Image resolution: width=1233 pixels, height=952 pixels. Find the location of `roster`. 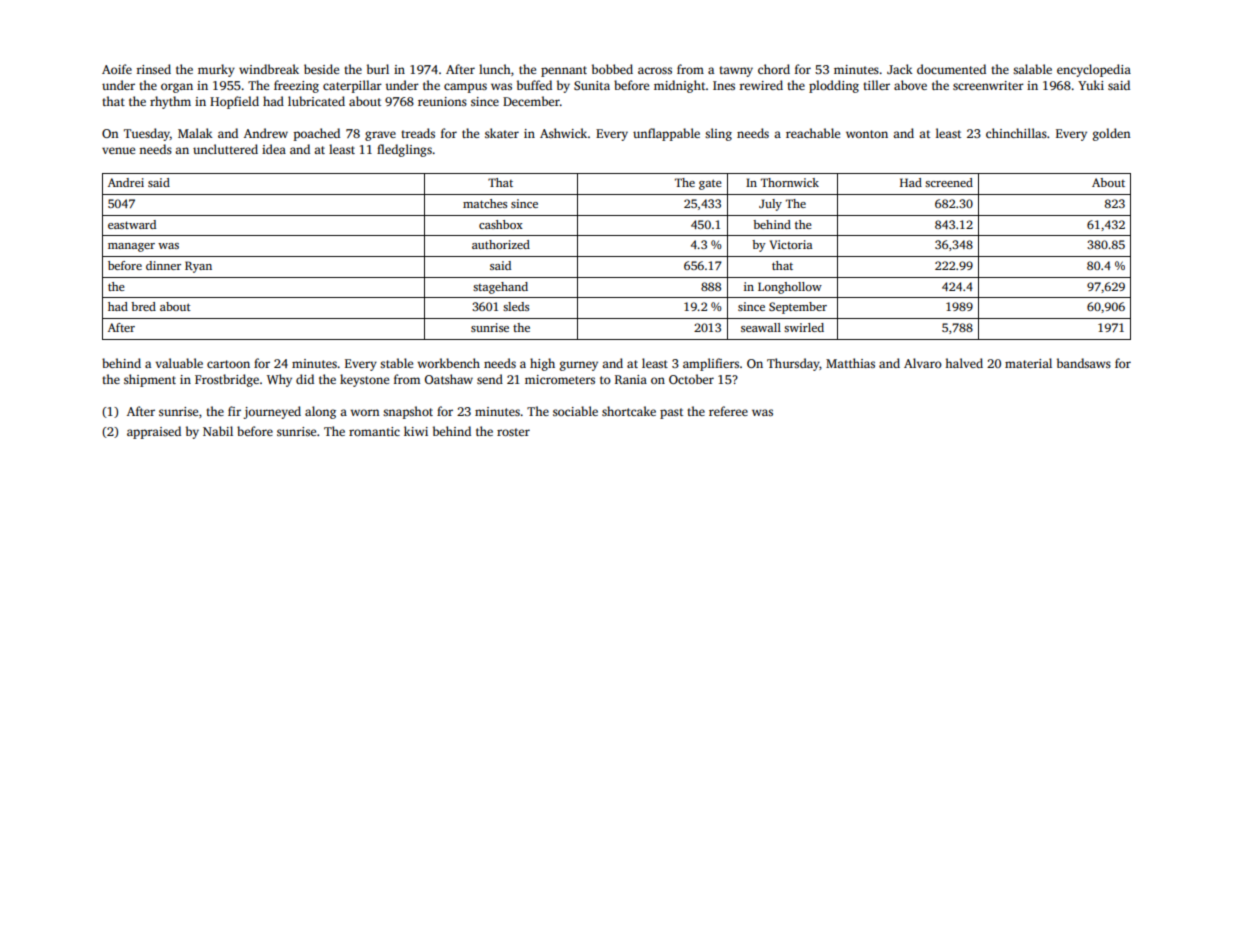

roster is located at coordinates (513, 432).
